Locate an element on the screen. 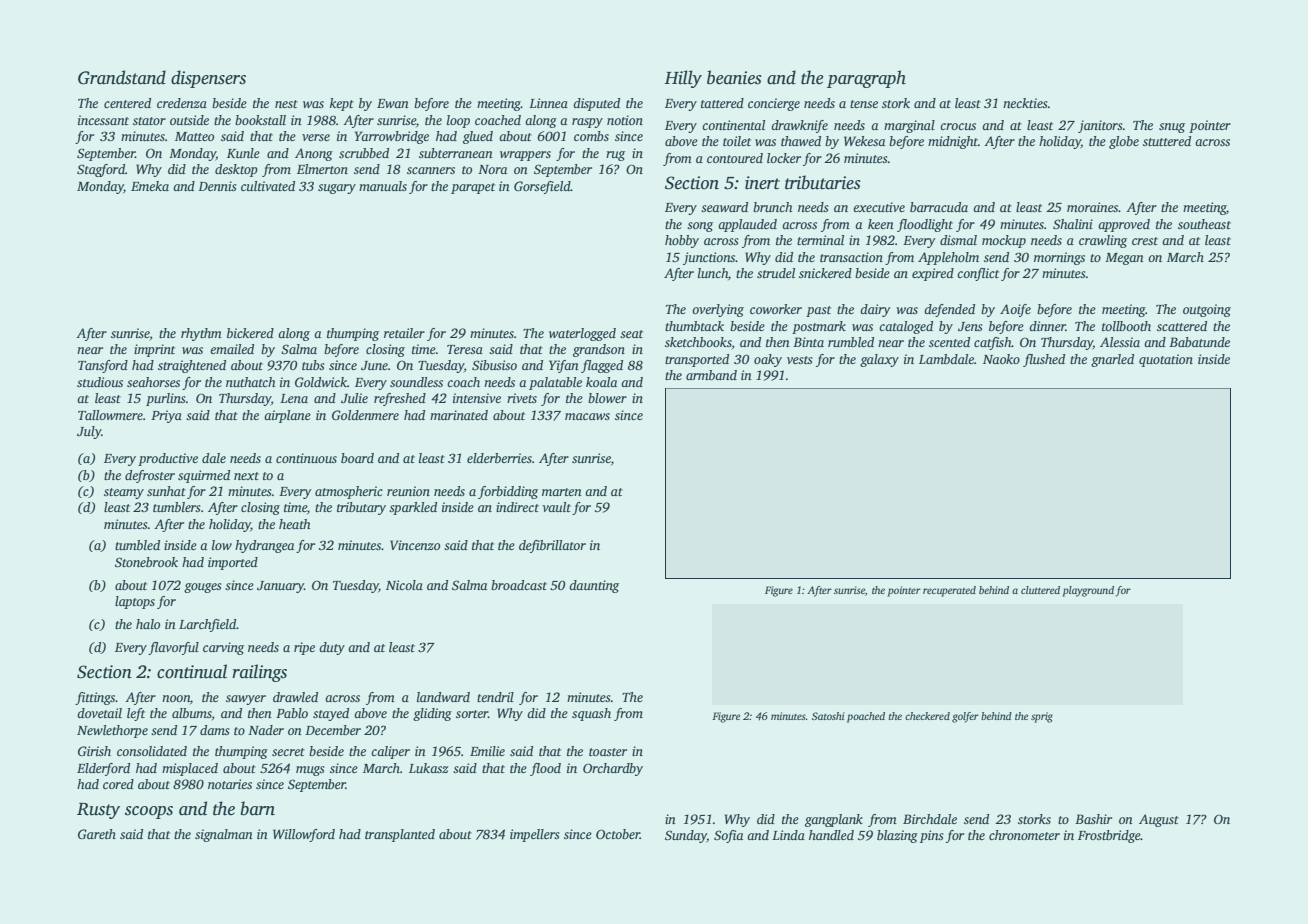 This screenshot has height=924, width=1308. Teresa is located at coordinates (465, 349).
